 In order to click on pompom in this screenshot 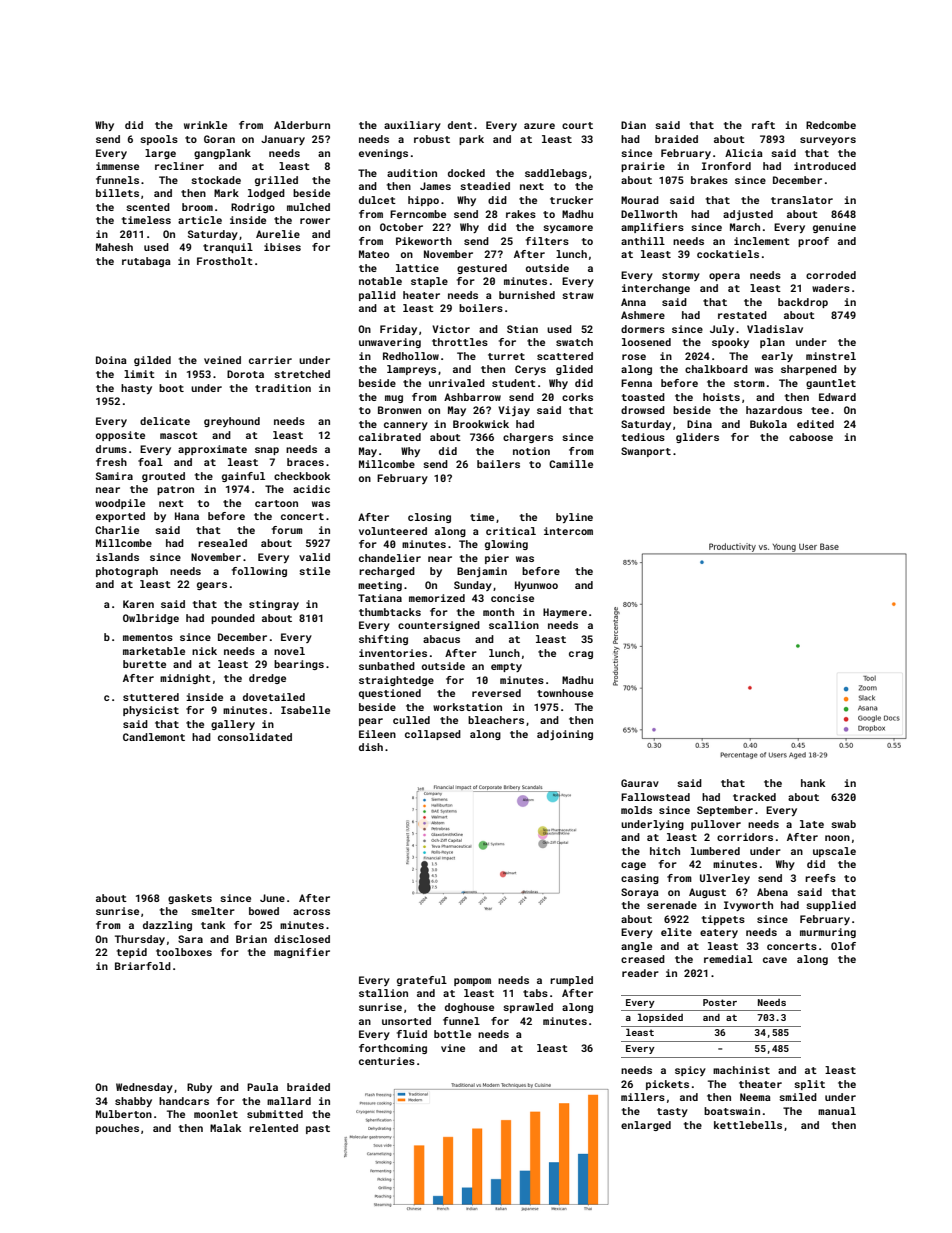, I will do `click(472, 982)`.
